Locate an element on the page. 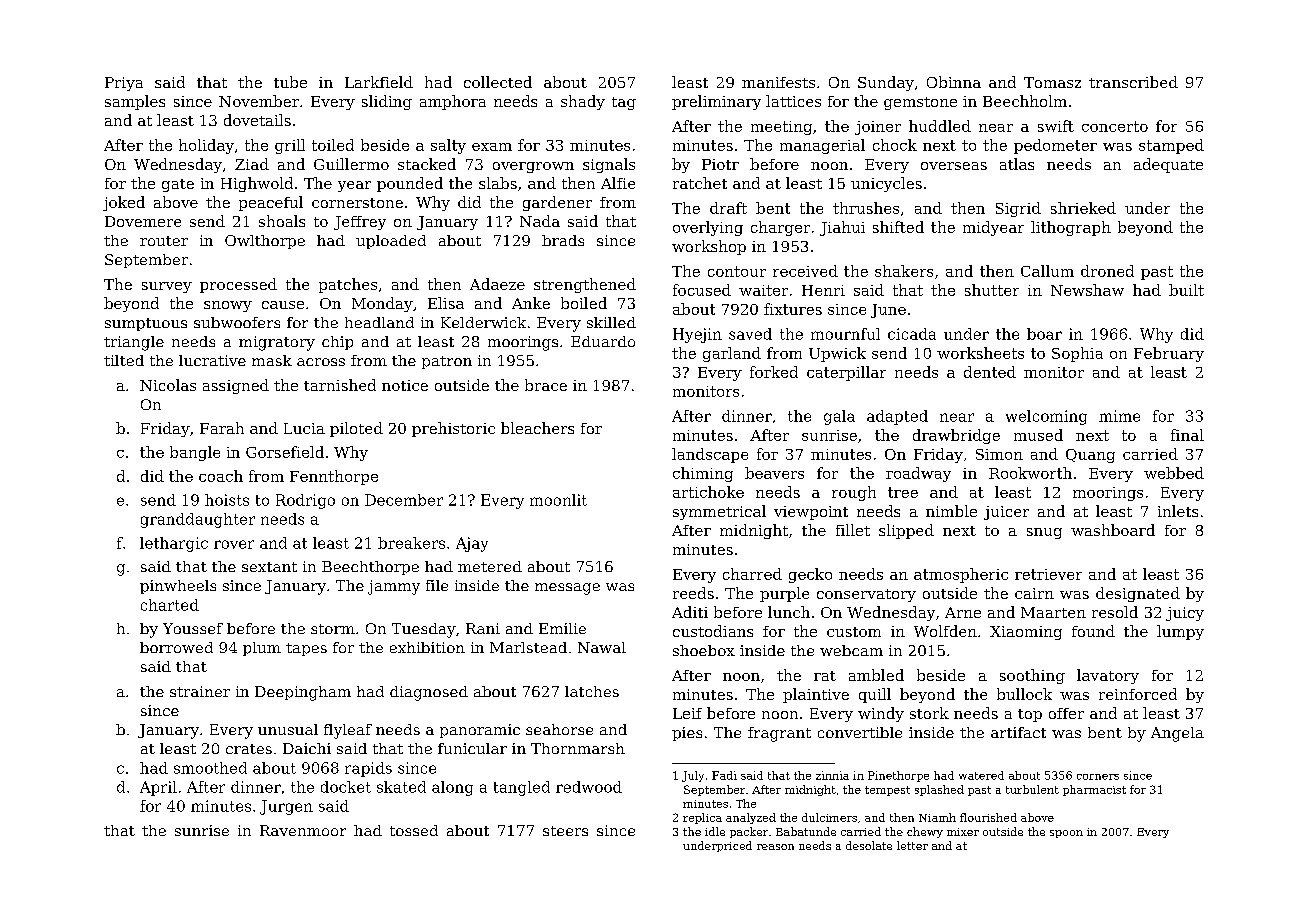  brads is located at coordinates (563, 240).
